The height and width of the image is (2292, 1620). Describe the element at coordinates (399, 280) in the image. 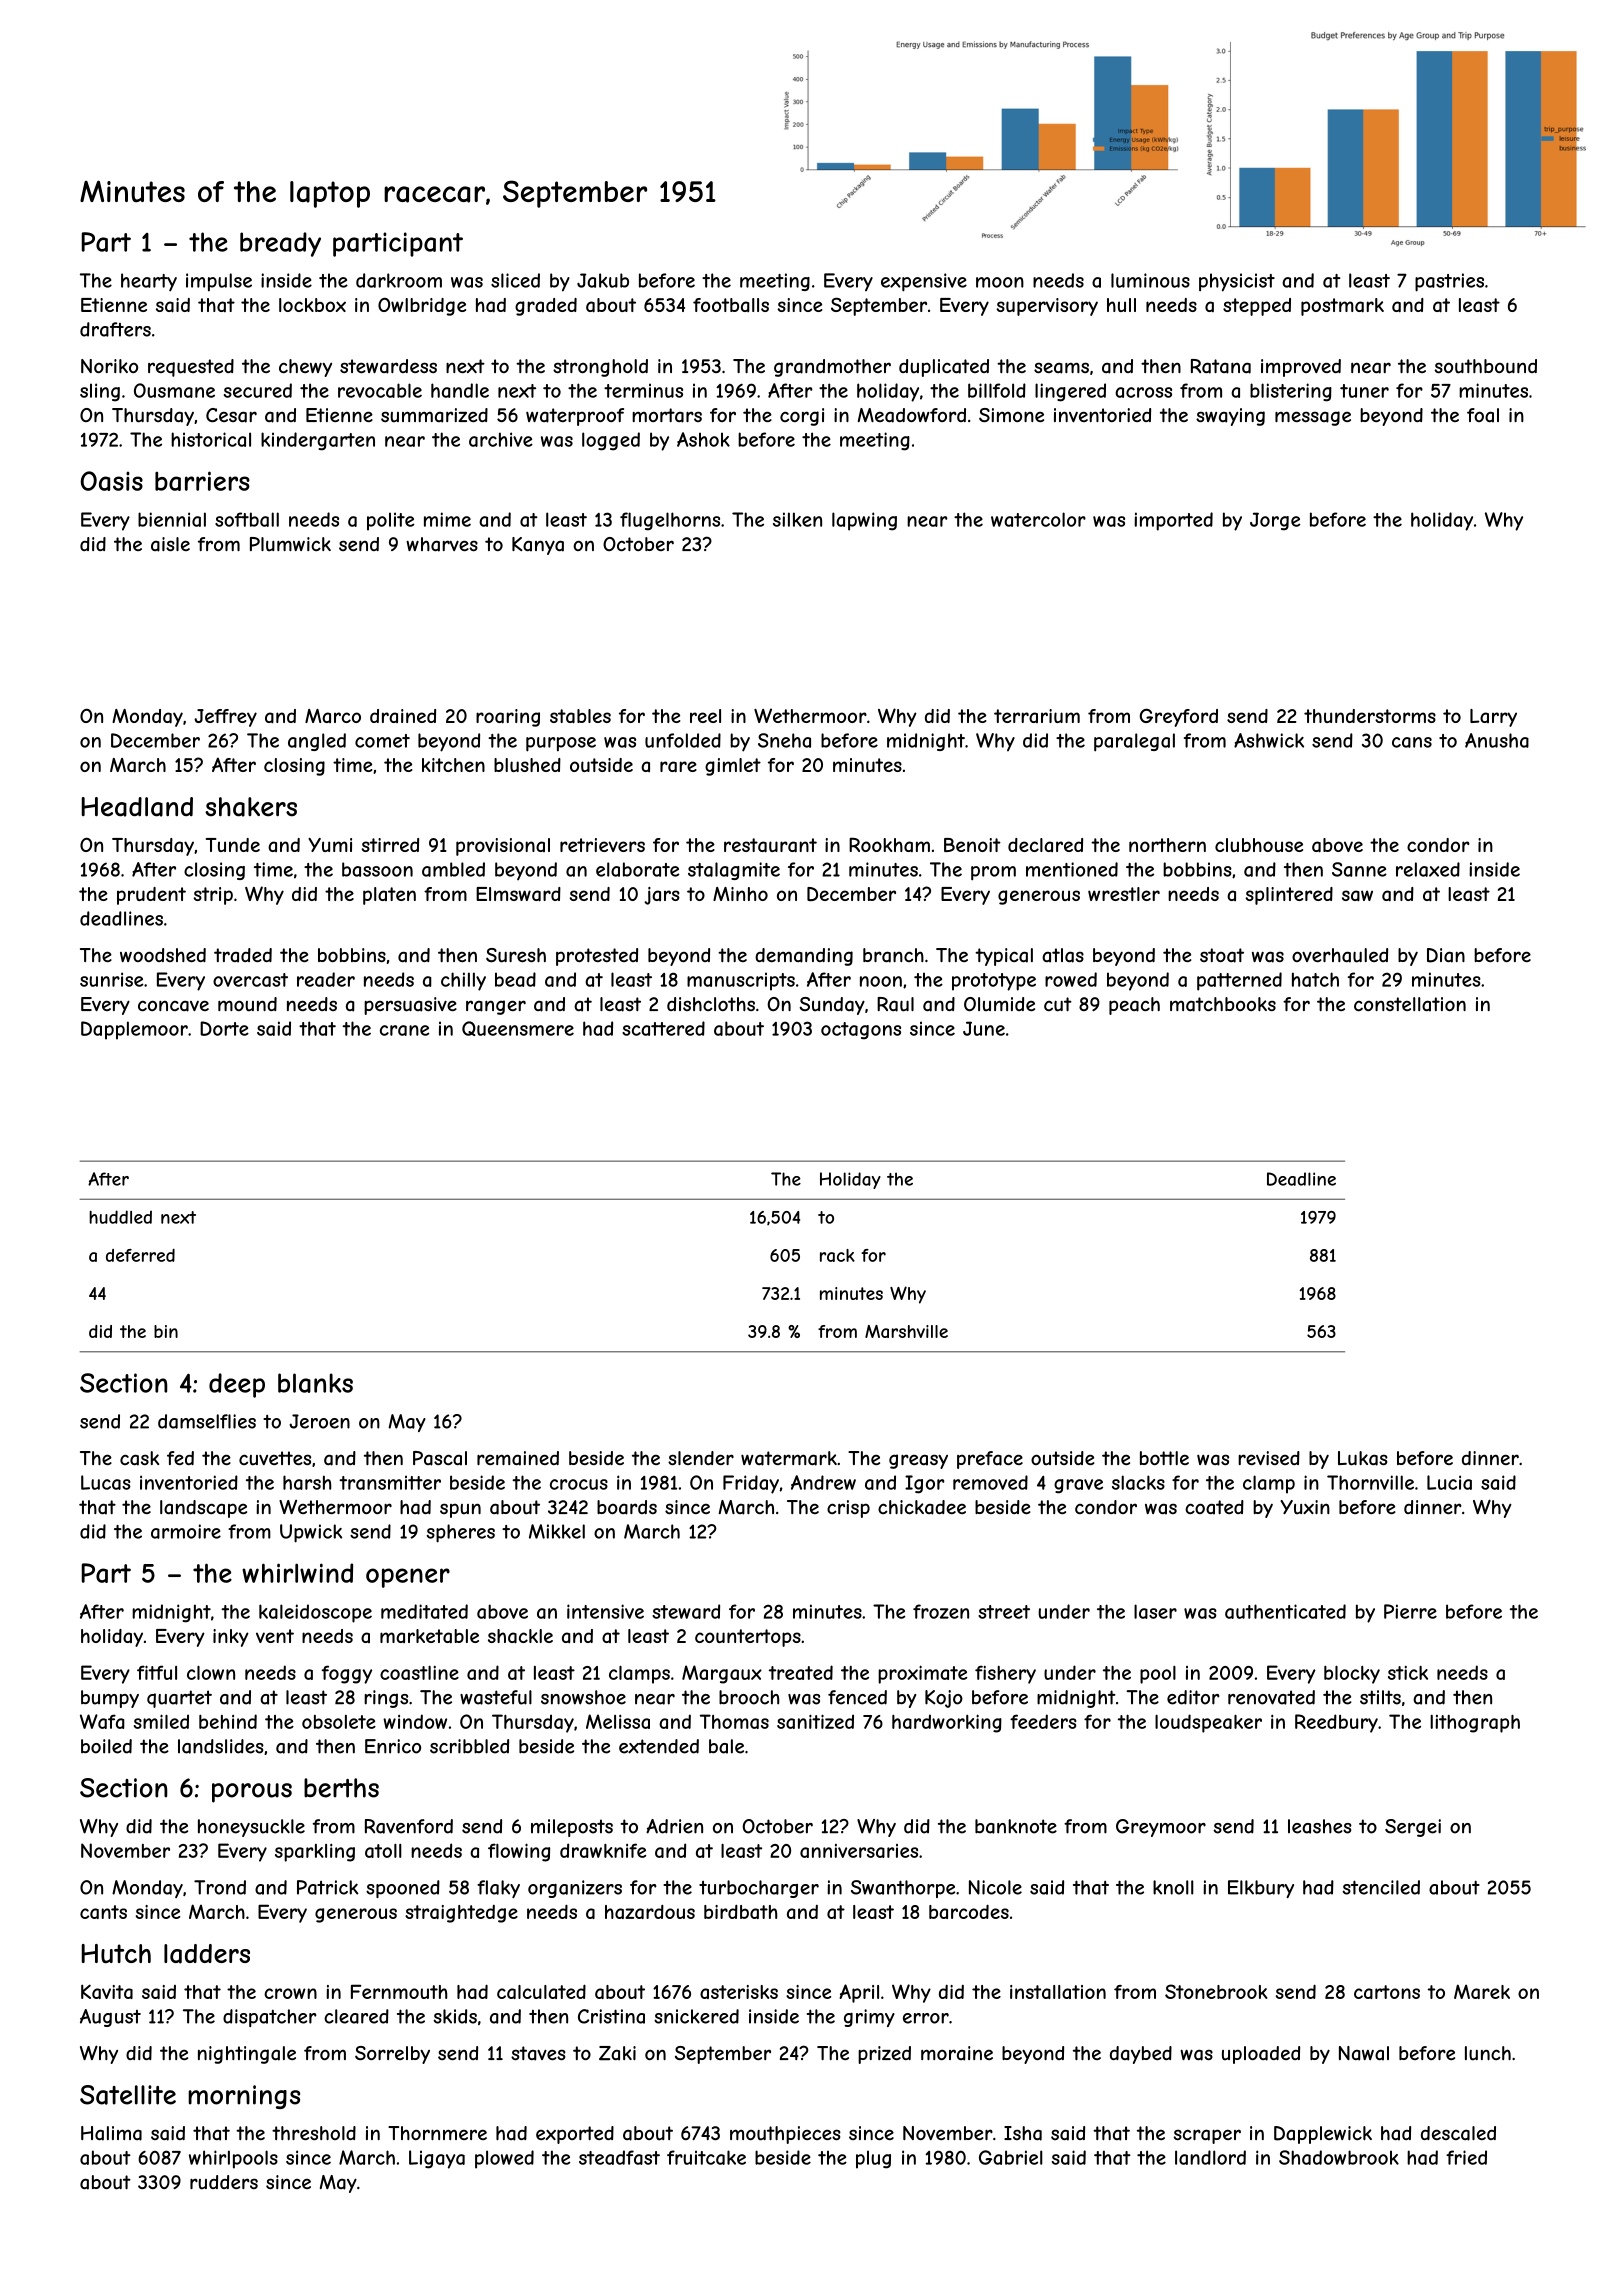

I see `darkroom` at that location.
